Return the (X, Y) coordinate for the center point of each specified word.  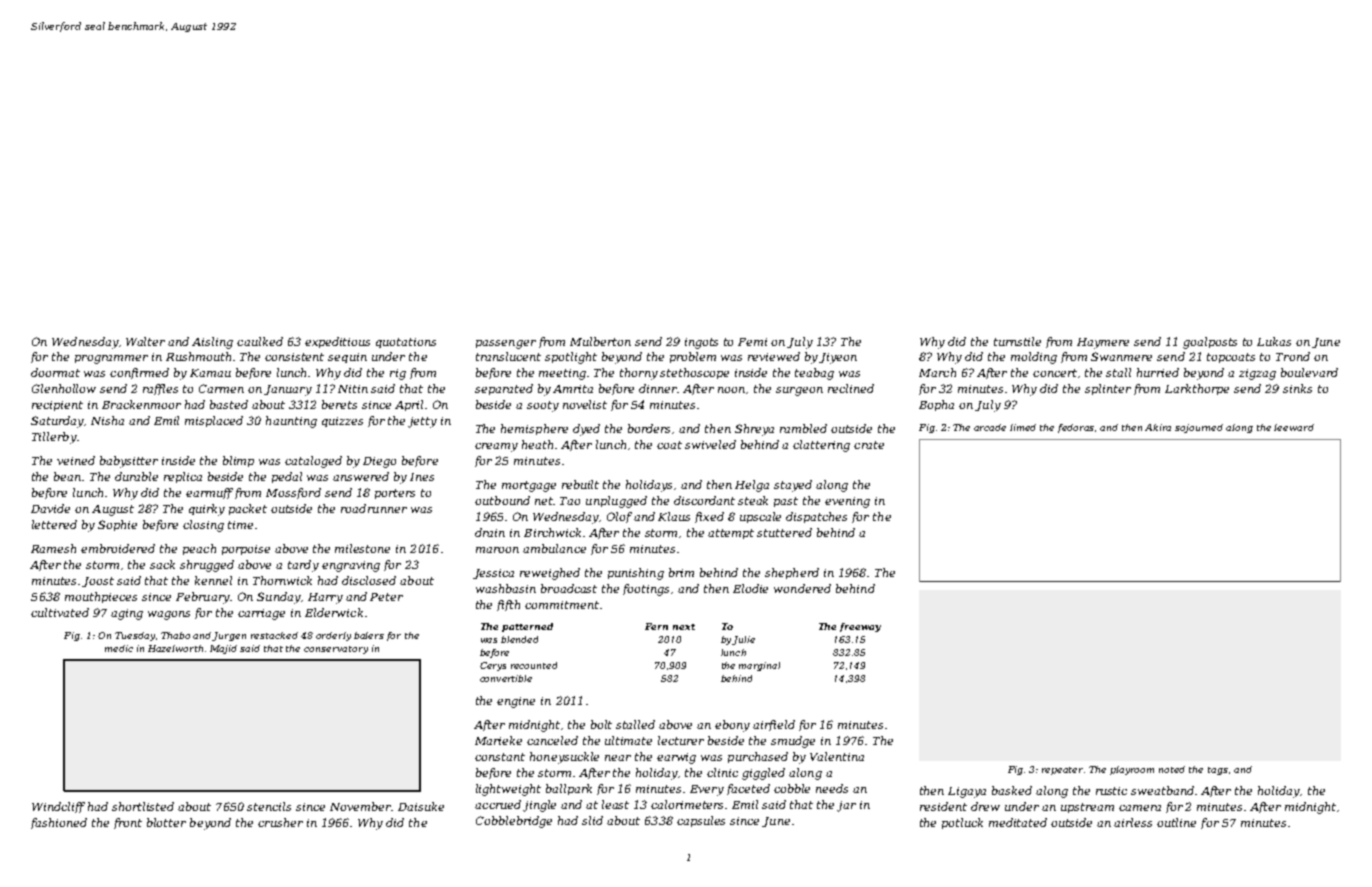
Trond (1293, 356)
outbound (502, 500)
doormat (55, 372)
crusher (280, 822)
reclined (851, 388)
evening (847, 502)
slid (592, 820)
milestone (362, 548)
